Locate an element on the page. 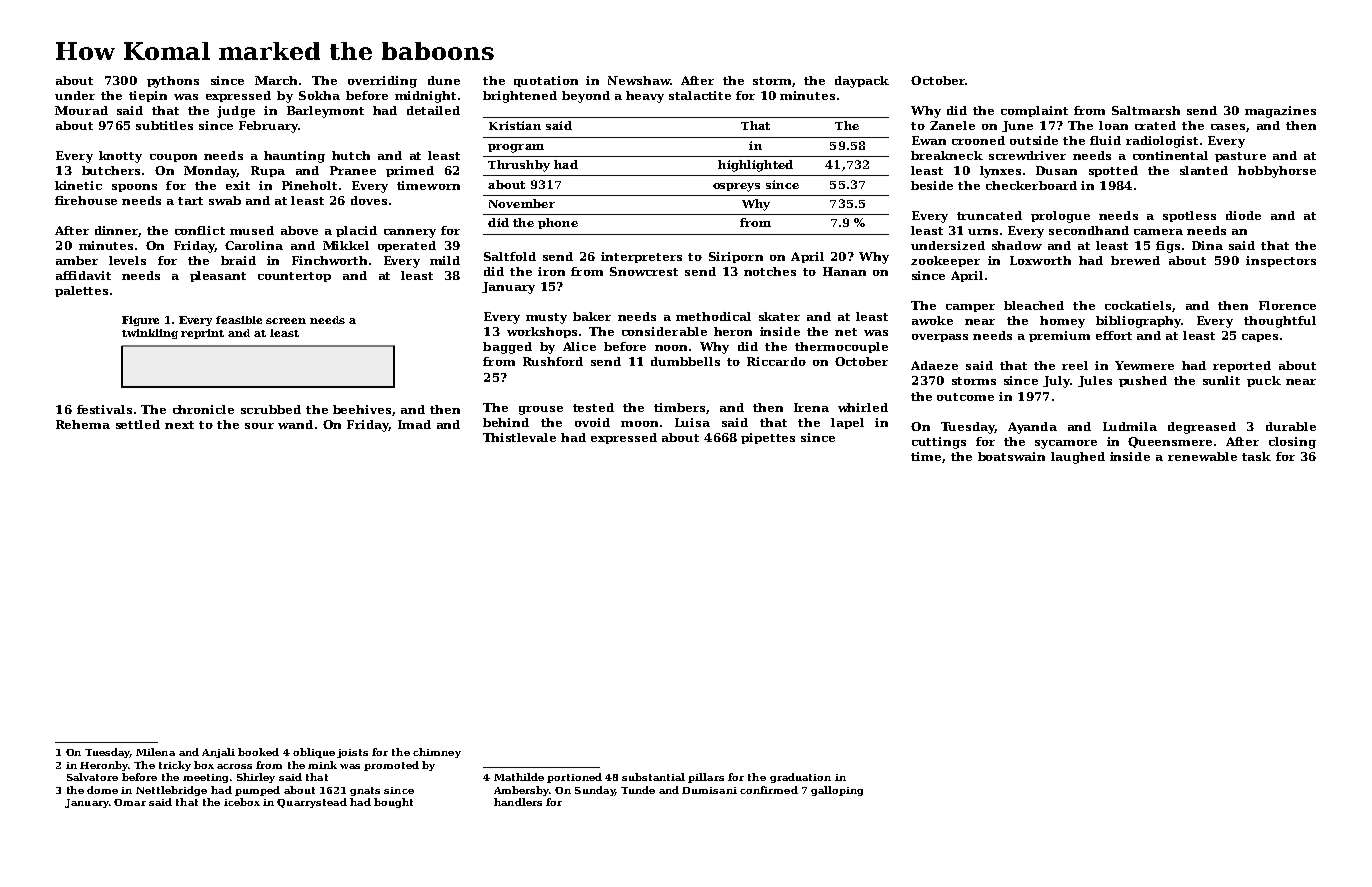  Omar is located at coordinates (130, 802).
